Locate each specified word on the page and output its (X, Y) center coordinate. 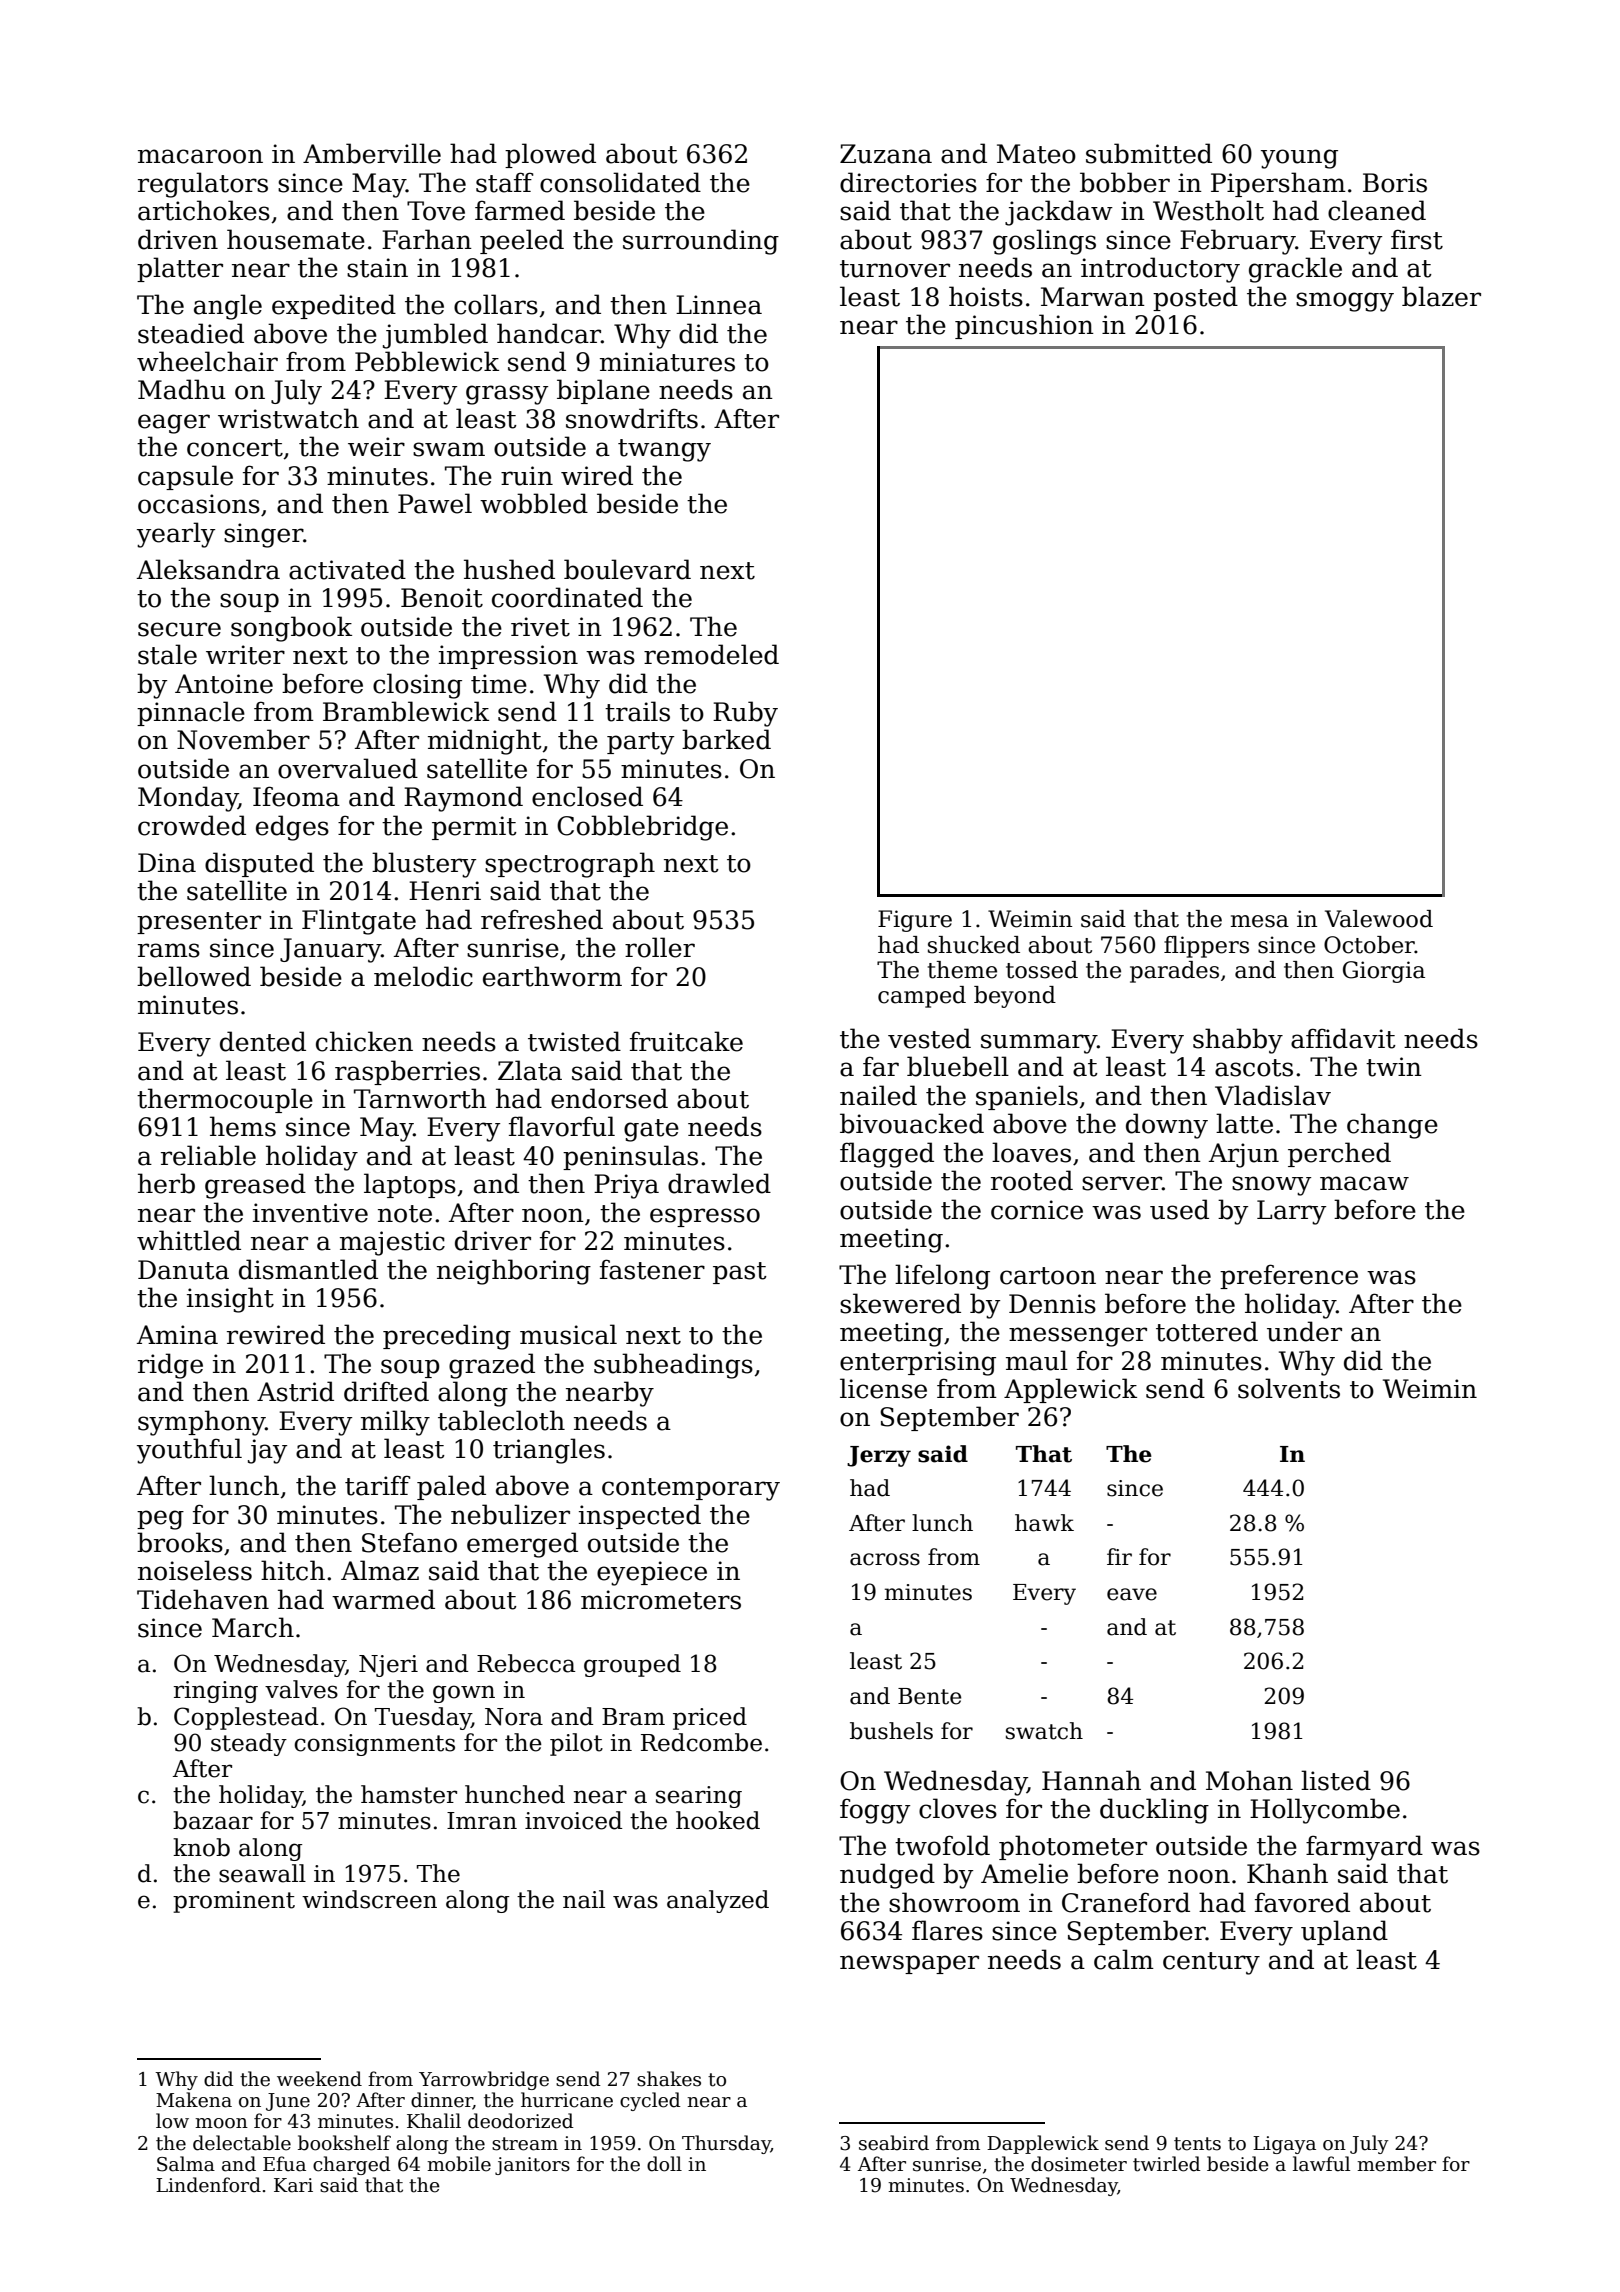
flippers (1206, 947)
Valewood (1379, 919)
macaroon (200, 156)
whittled (189, 1240)
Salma (186, 2164)
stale (167, 654)
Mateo (1036, 154)
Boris (1395, 183)
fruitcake (686, 1041)
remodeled (711, 654)
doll (664, 2164)
